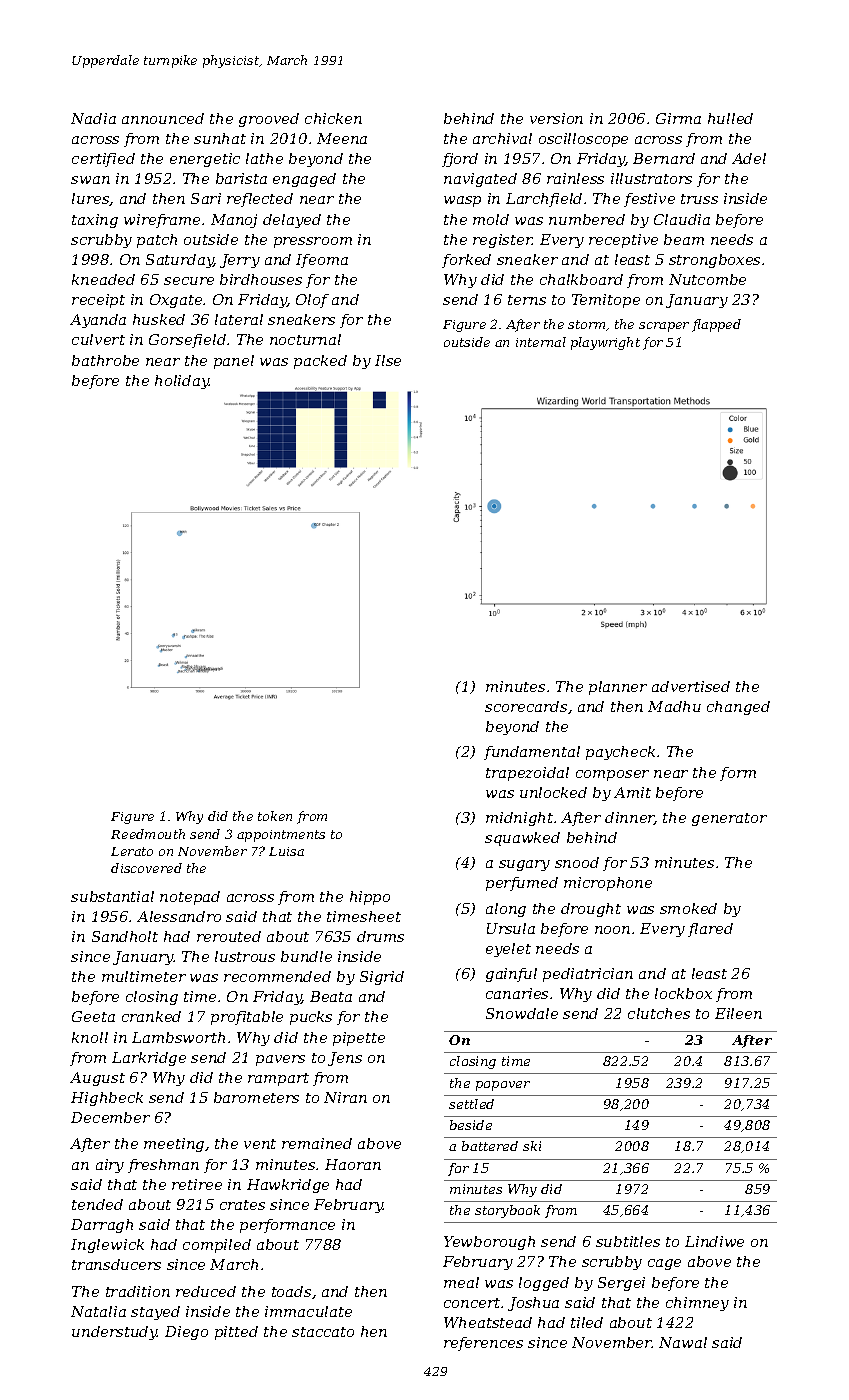  Describe the element at coordinates (359, 1039) in the image. I see `pipette` at that location.
